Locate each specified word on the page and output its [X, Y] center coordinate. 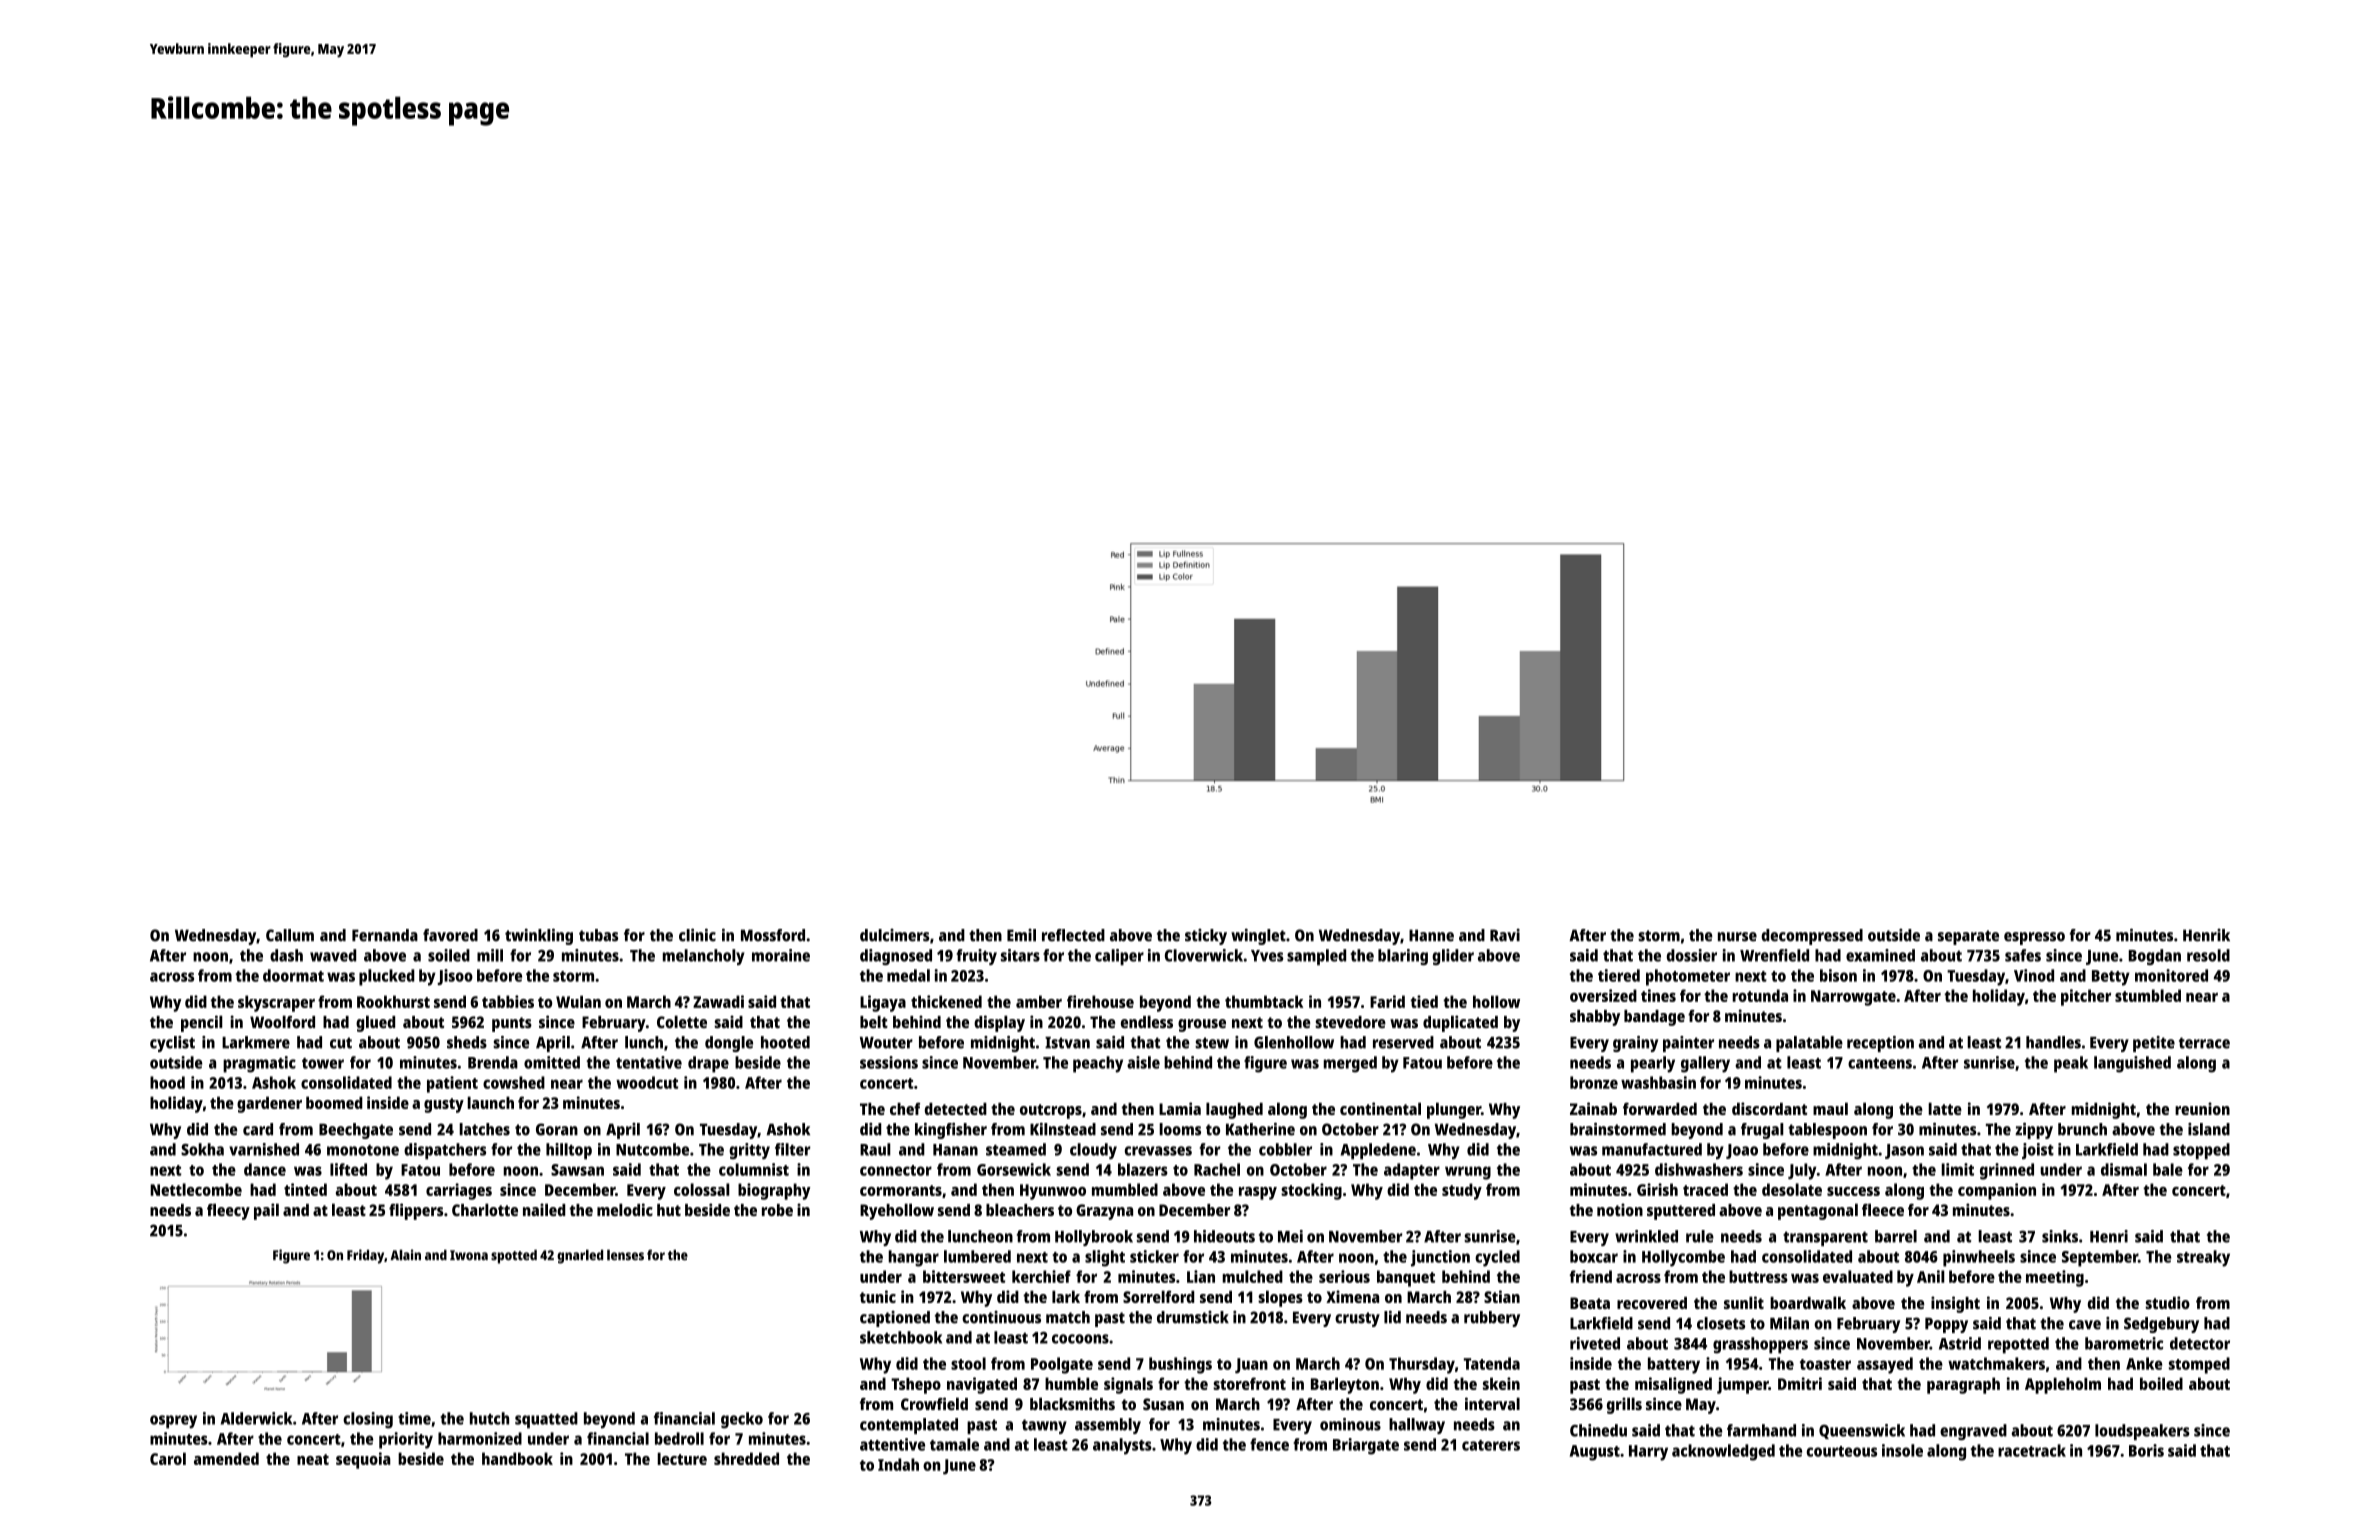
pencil [202, 1023]
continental [1380, 1108]
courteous [1841, 1451]
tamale [954, 1444]
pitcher [2086, 997]
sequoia [363, 1460]
